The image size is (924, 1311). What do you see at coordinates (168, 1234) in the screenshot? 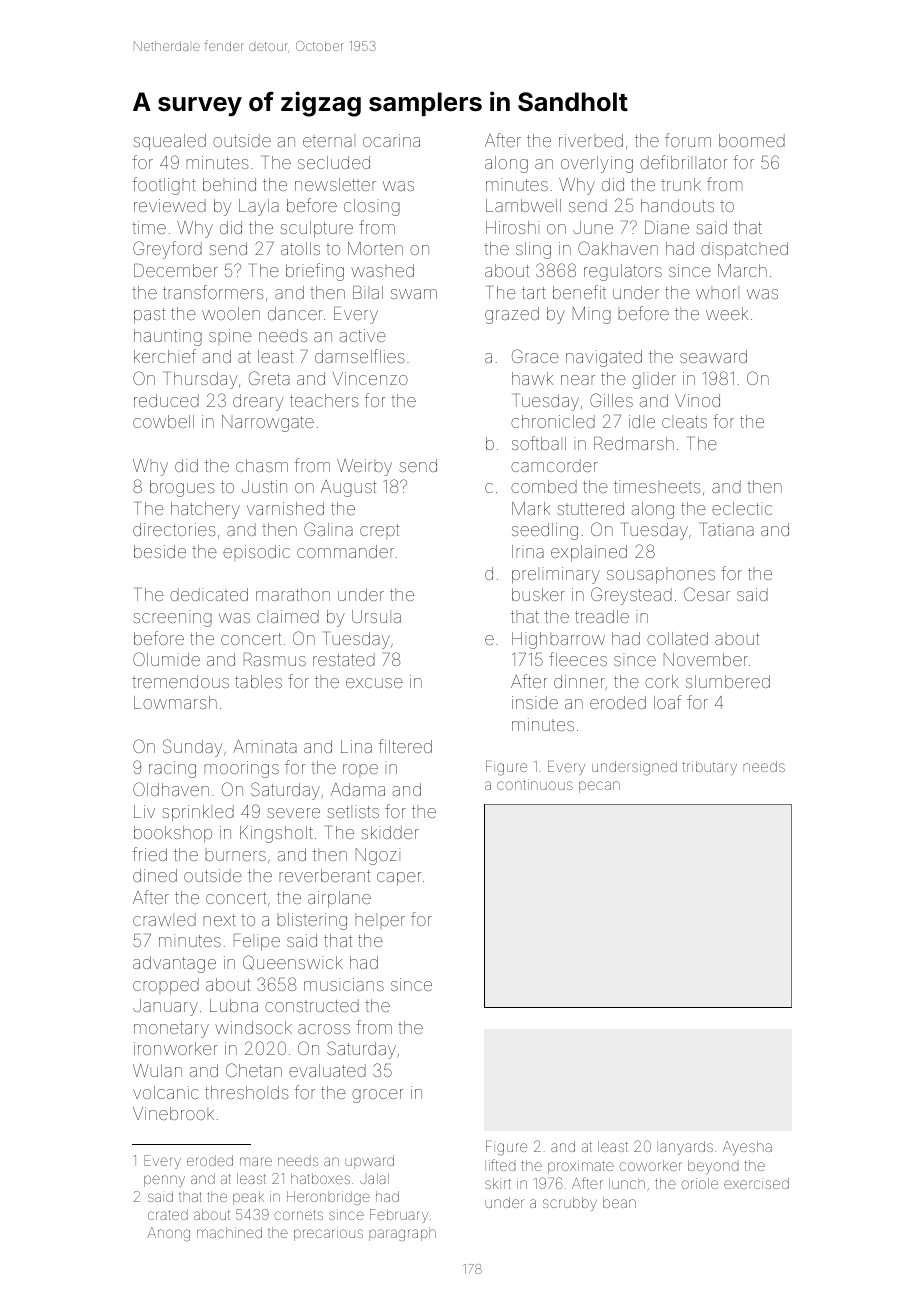
I see `Anong` at bounding box center [168, 1234].
